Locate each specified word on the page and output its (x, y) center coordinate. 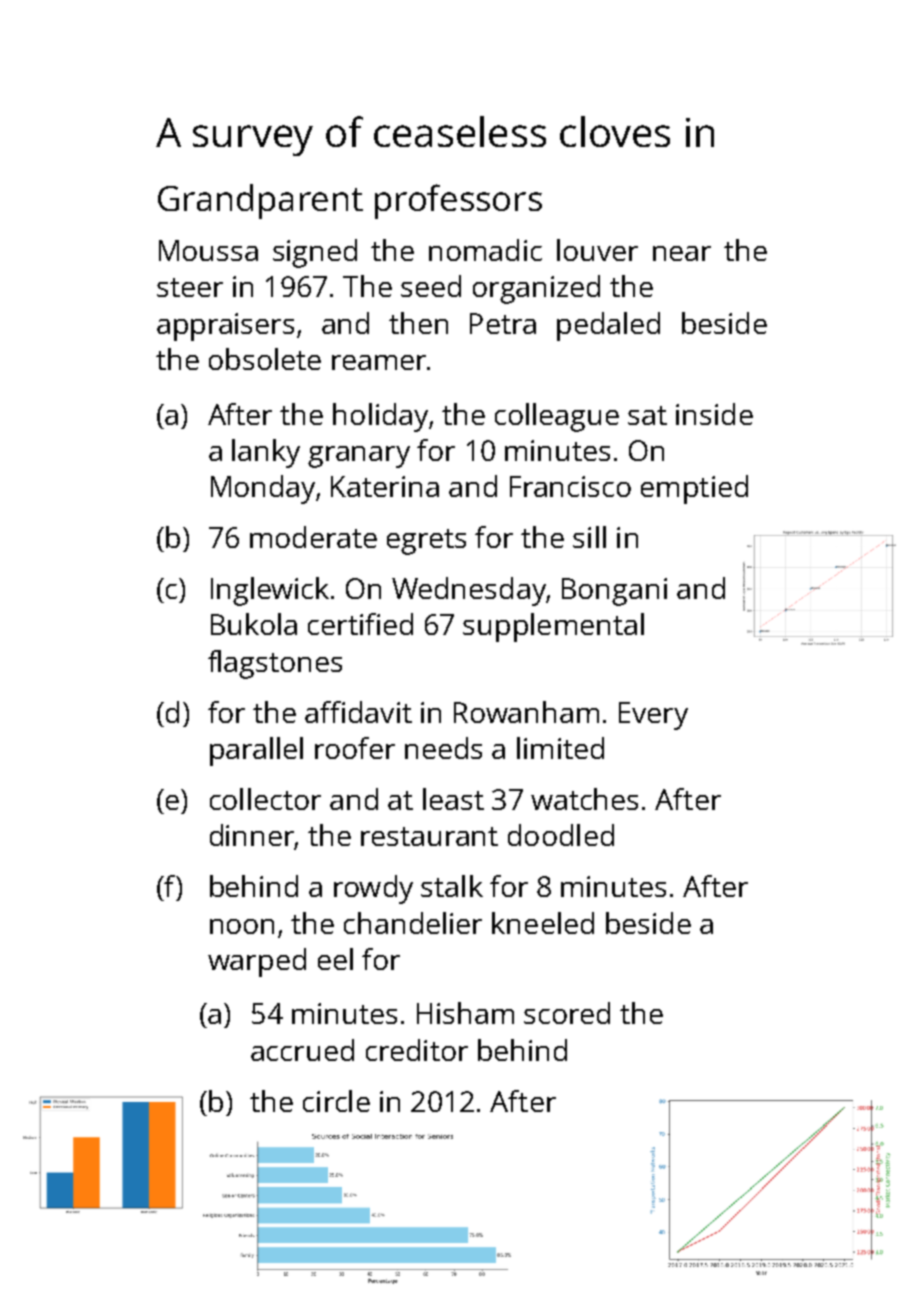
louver (597, 250)
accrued (302, 1050)
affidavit (358, 712)
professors (458, 201)
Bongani (614, 592)
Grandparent (260, 201)
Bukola (254, 624)
